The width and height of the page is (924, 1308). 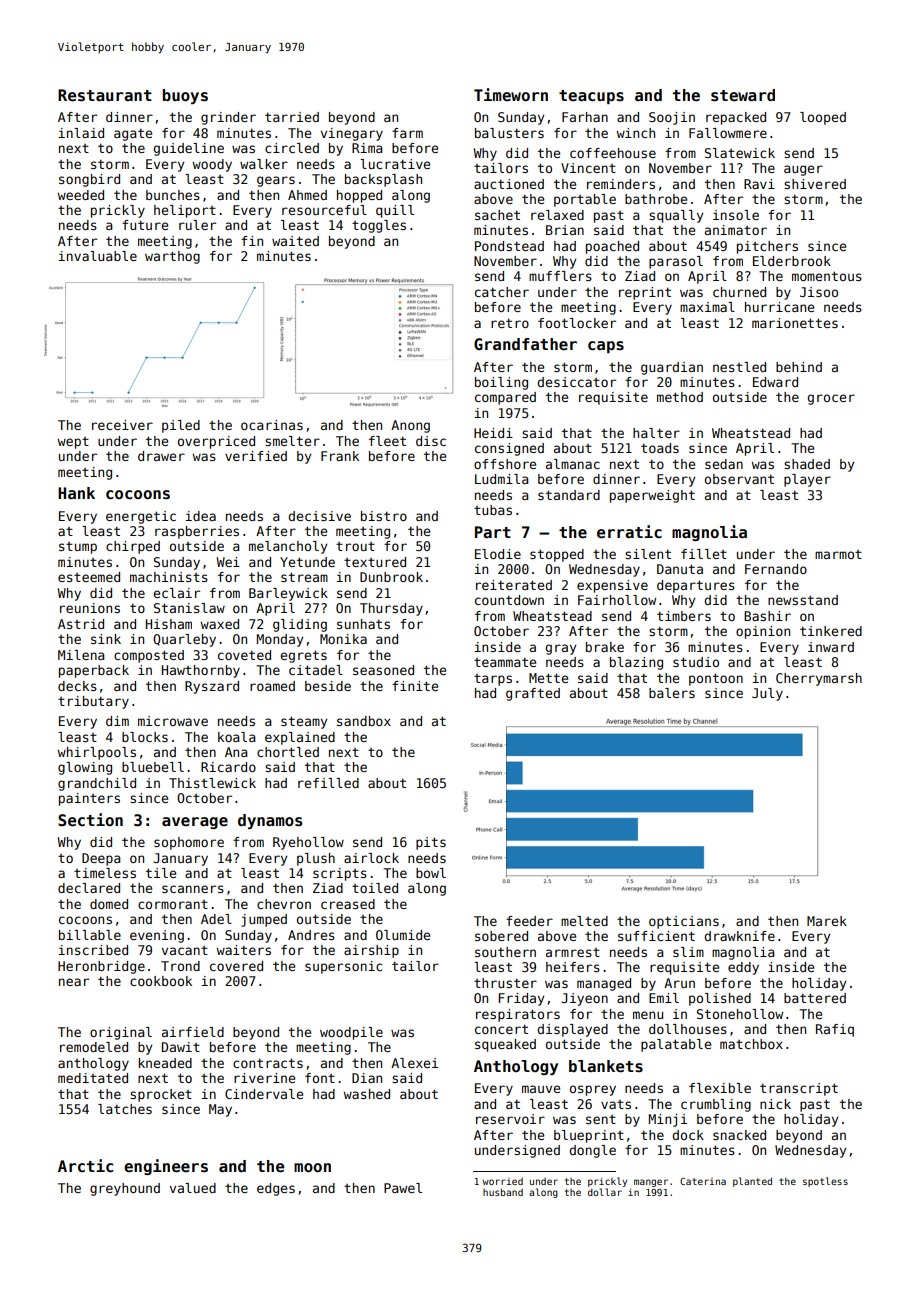 I want to click on receiver, so click(x=122, y=425).
